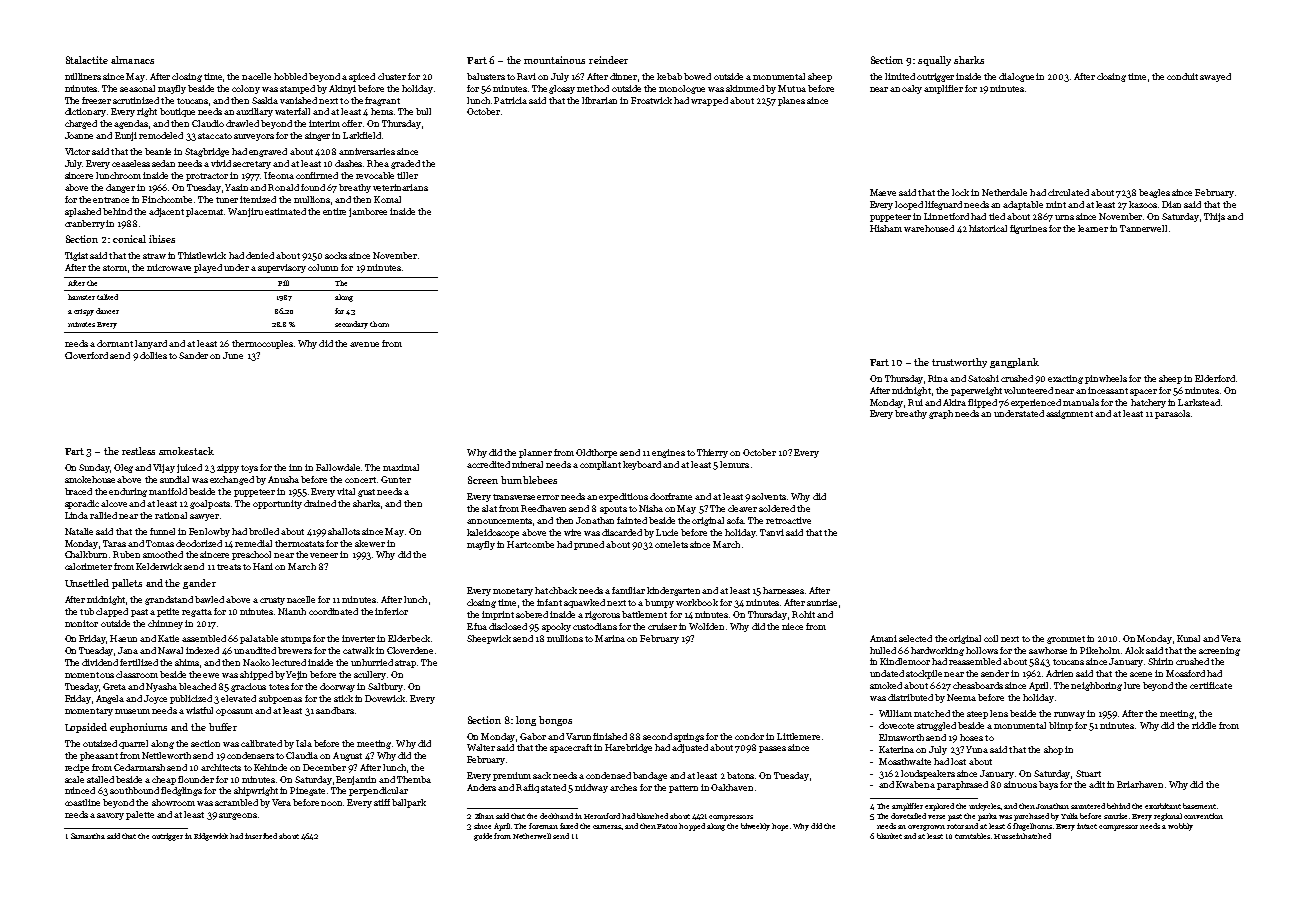  What do you see at coordinates (166, 755) in the screenshot?
I see `Nettleworth` at bounding box center [166, 755].
